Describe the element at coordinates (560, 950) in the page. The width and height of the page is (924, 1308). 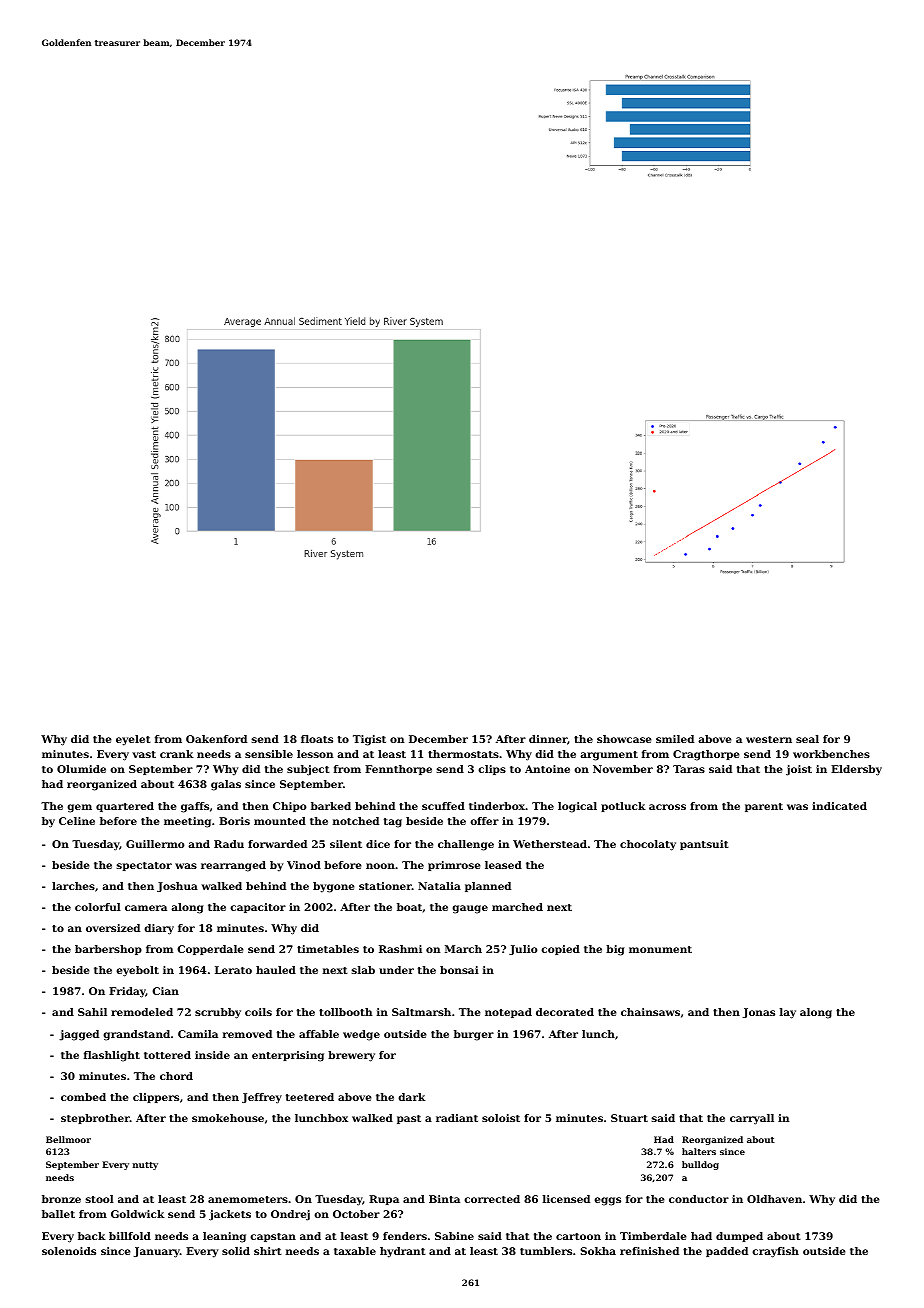
I see `copied` at that location.
